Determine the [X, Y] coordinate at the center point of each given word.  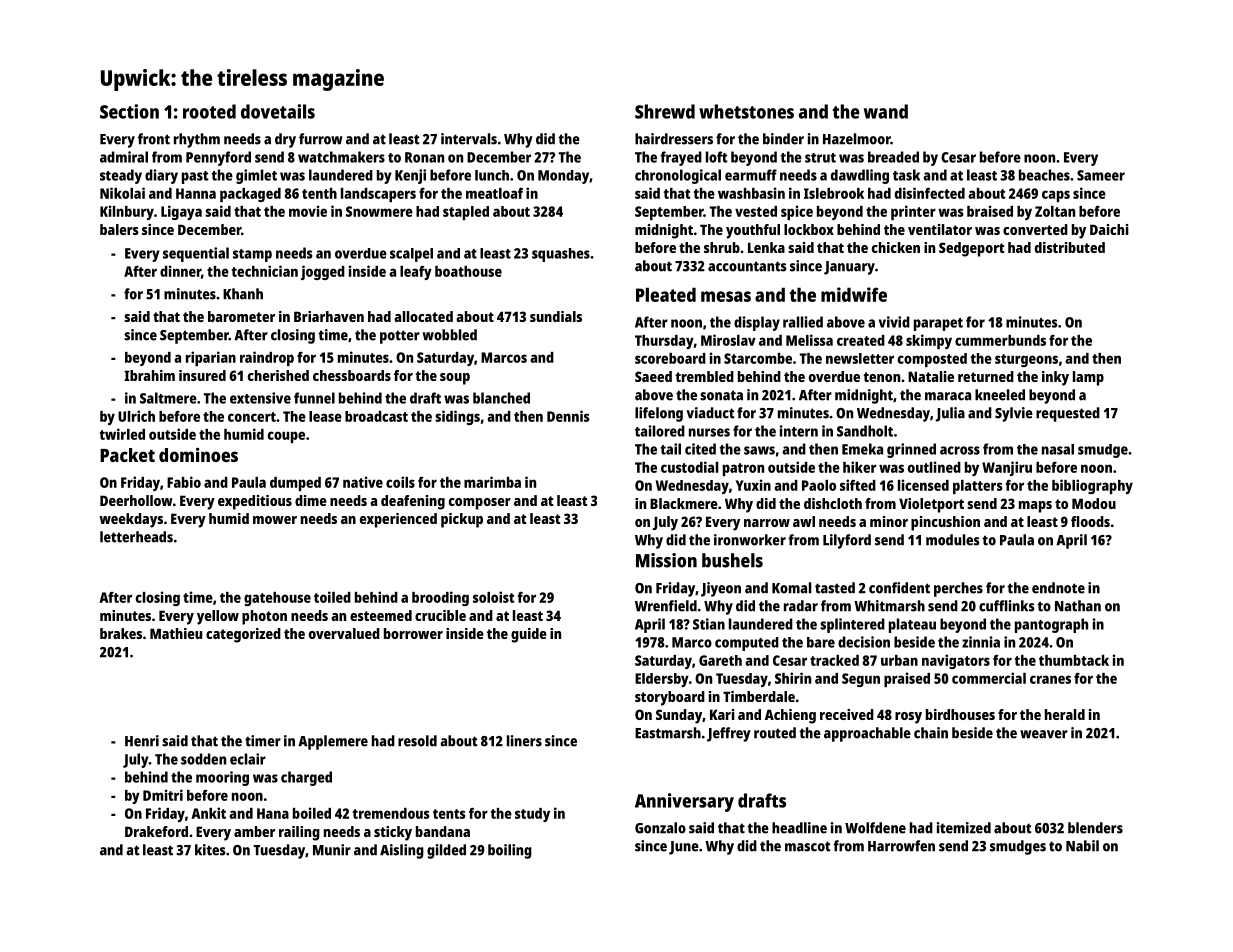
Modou [1094, 503]
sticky [393, 833]
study [532, 815]
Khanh [243, 294]
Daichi [1109, 229]
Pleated [666, 294]
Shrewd [665, 111]
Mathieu [176, 633]
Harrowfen [901, 846]
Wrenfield [666, 606]
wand [886, 111]
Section [129, 111]
